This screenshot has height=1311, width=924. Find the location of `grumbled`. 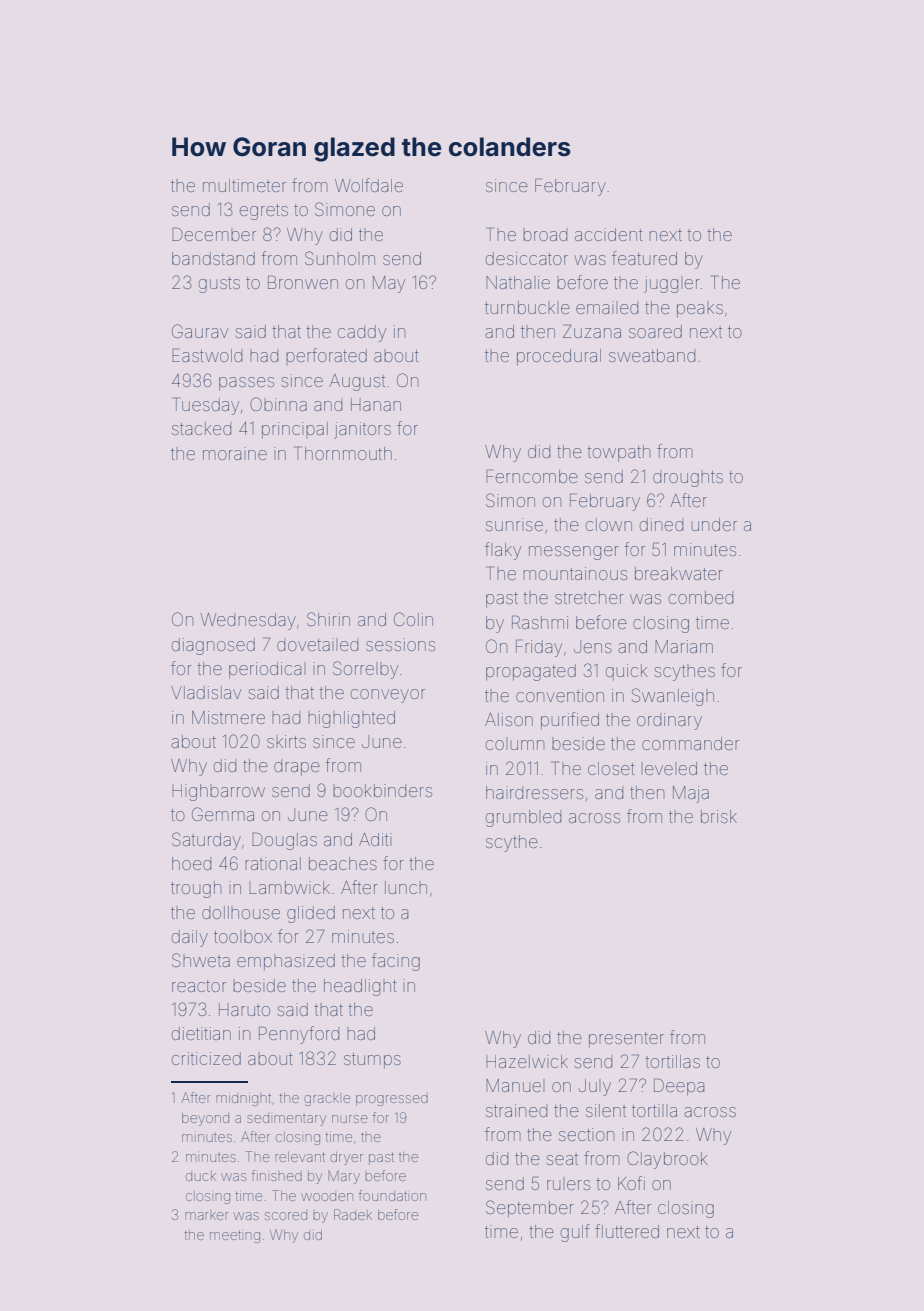

grumbled is located at coordinates (523, 818).
